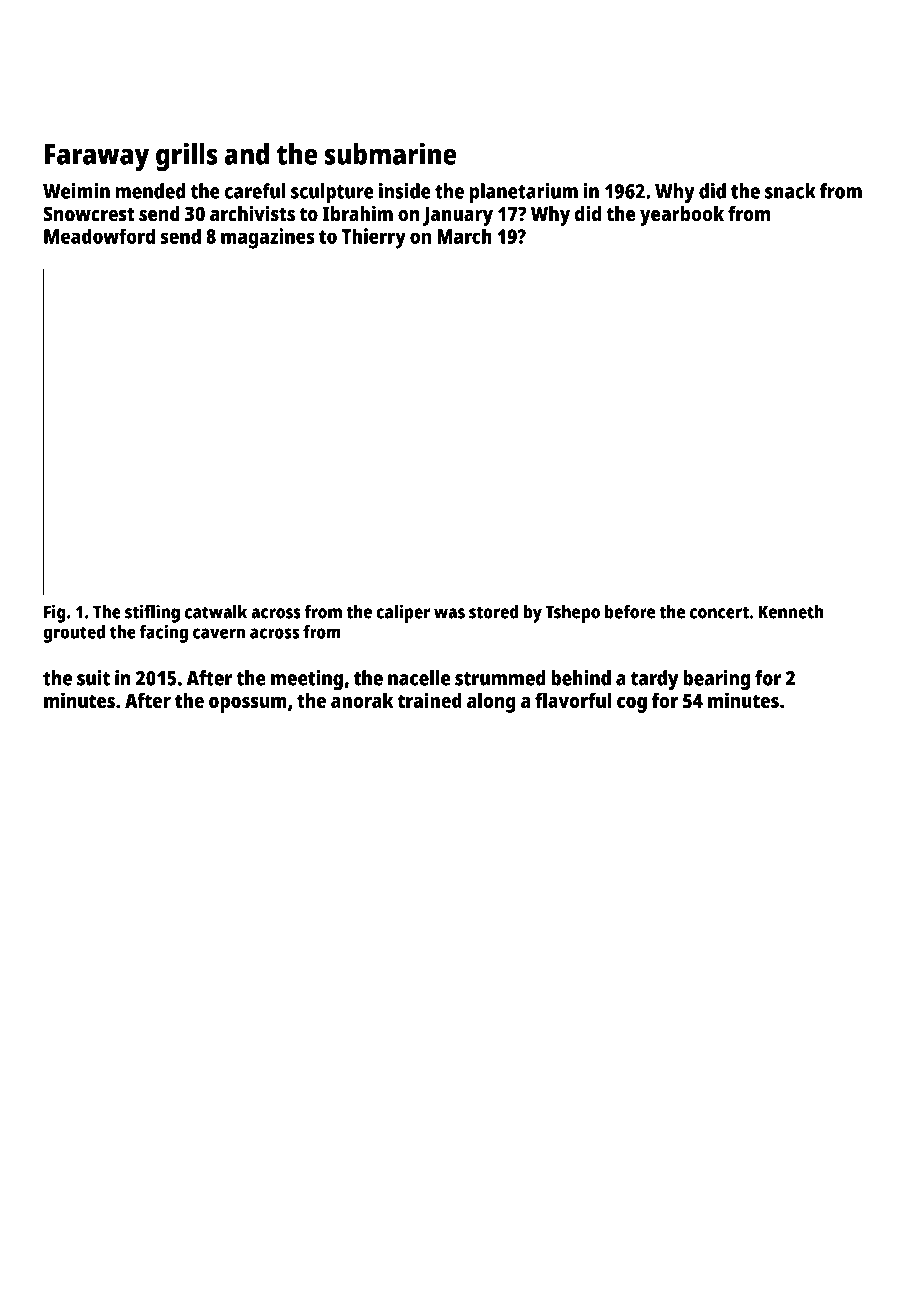  Describe the element at coordinates (719, 612) in the screenshot. I see `concert` at that location.
